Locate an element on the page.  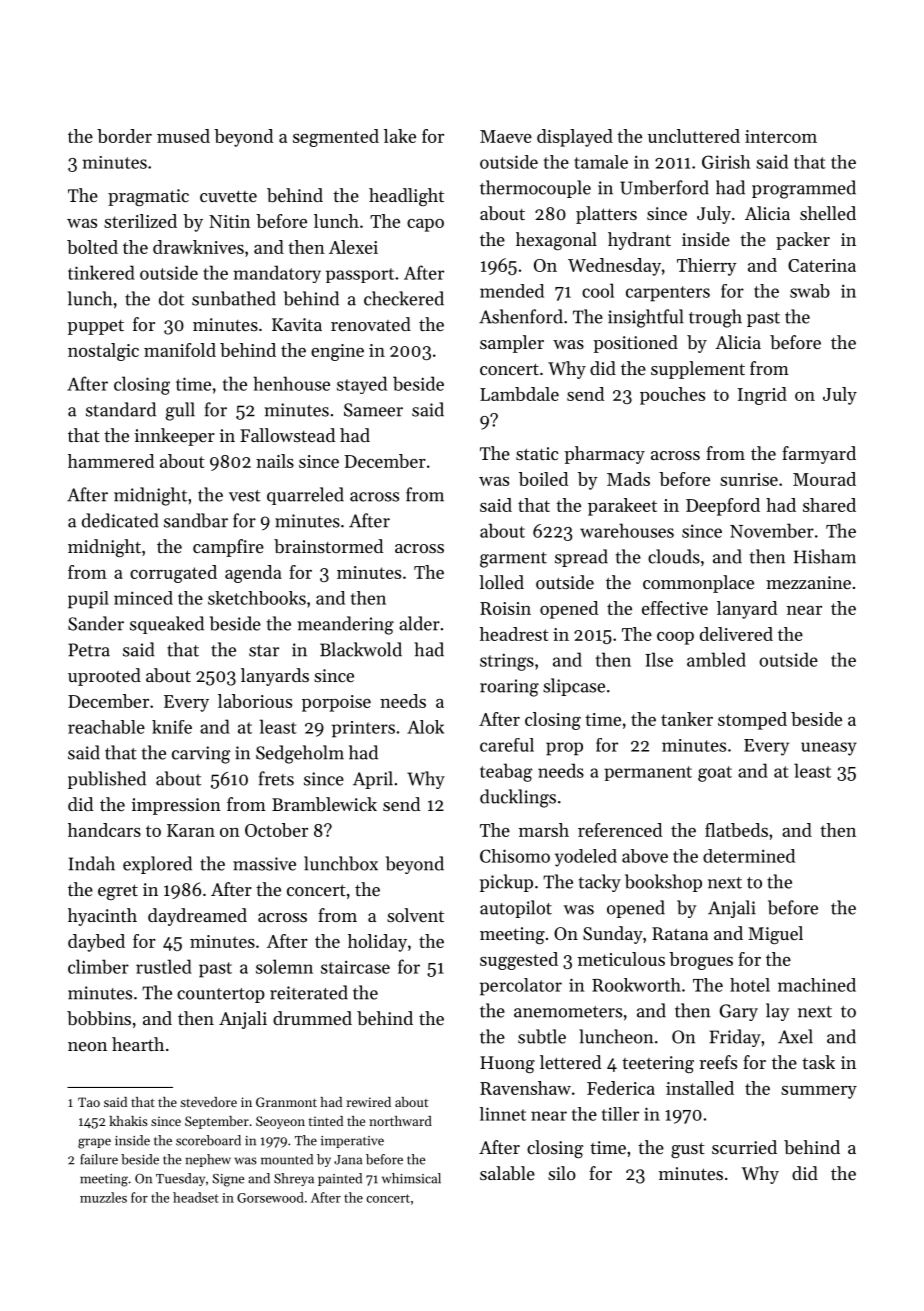
lake is located at coordinates (400, 136).
